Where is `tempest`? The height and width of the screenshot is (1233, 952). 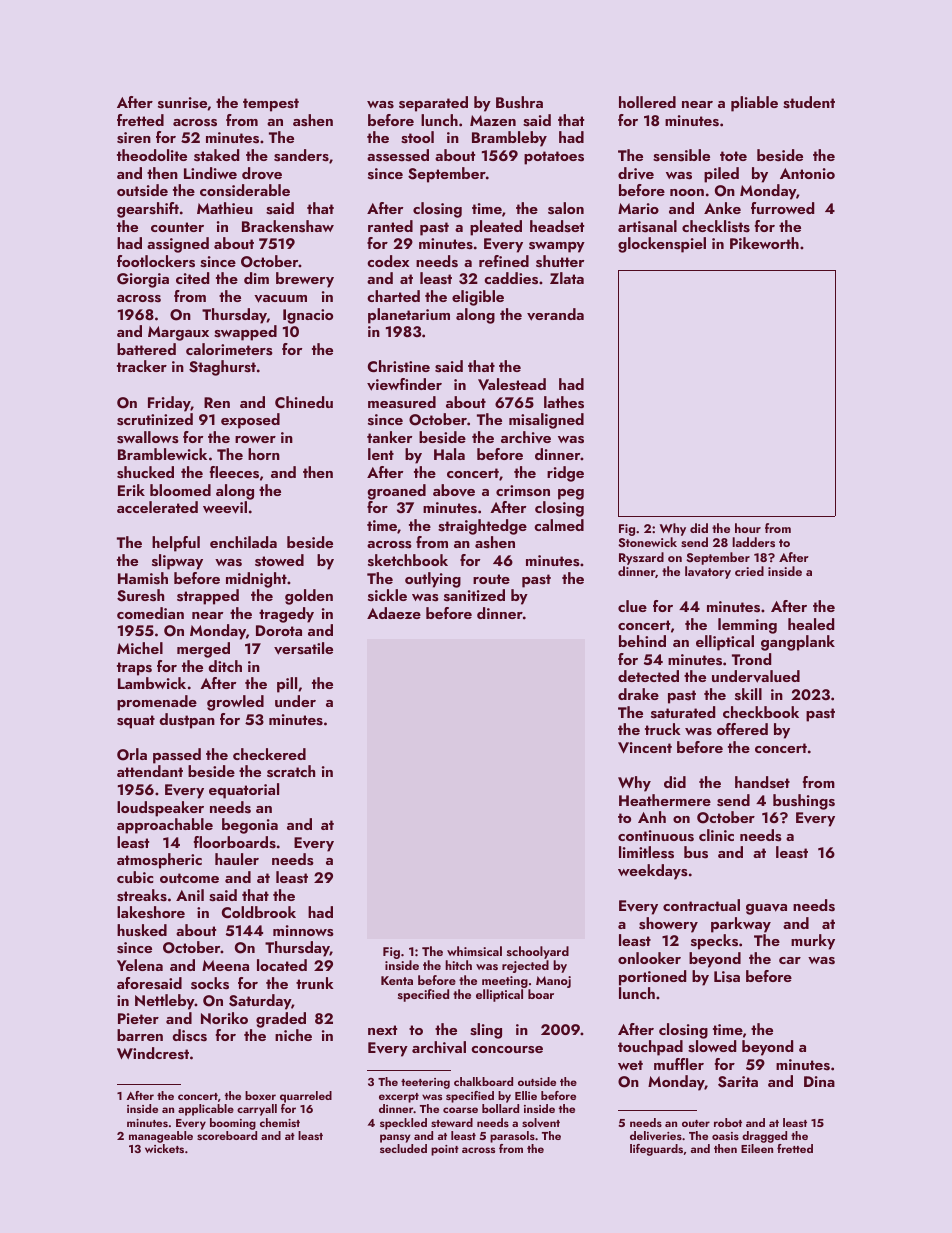
tempest is located at coordinates (271, 105).
